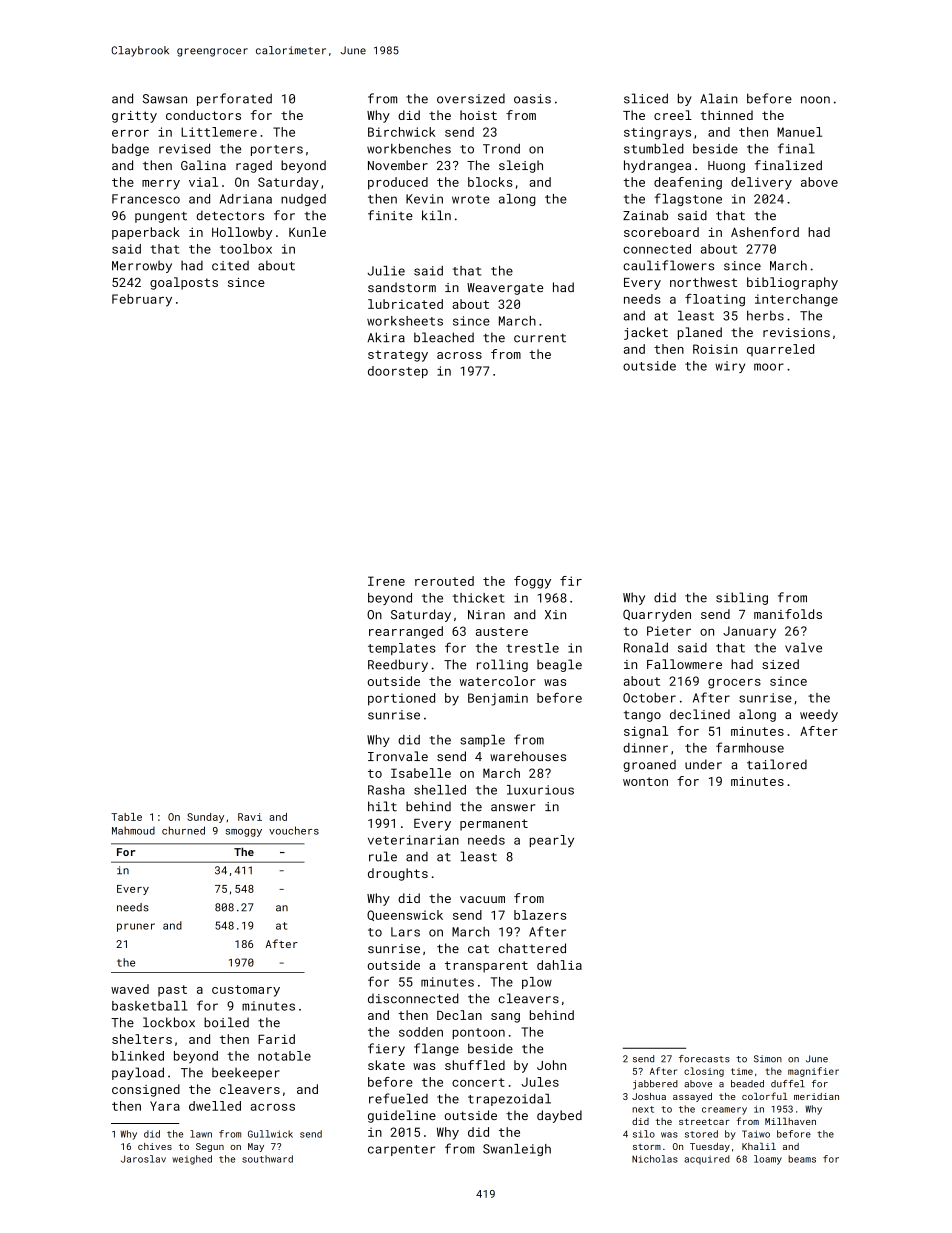  Describe the element at coordinates (133, 831) in the document. I see `Mahmoud` at that location.
